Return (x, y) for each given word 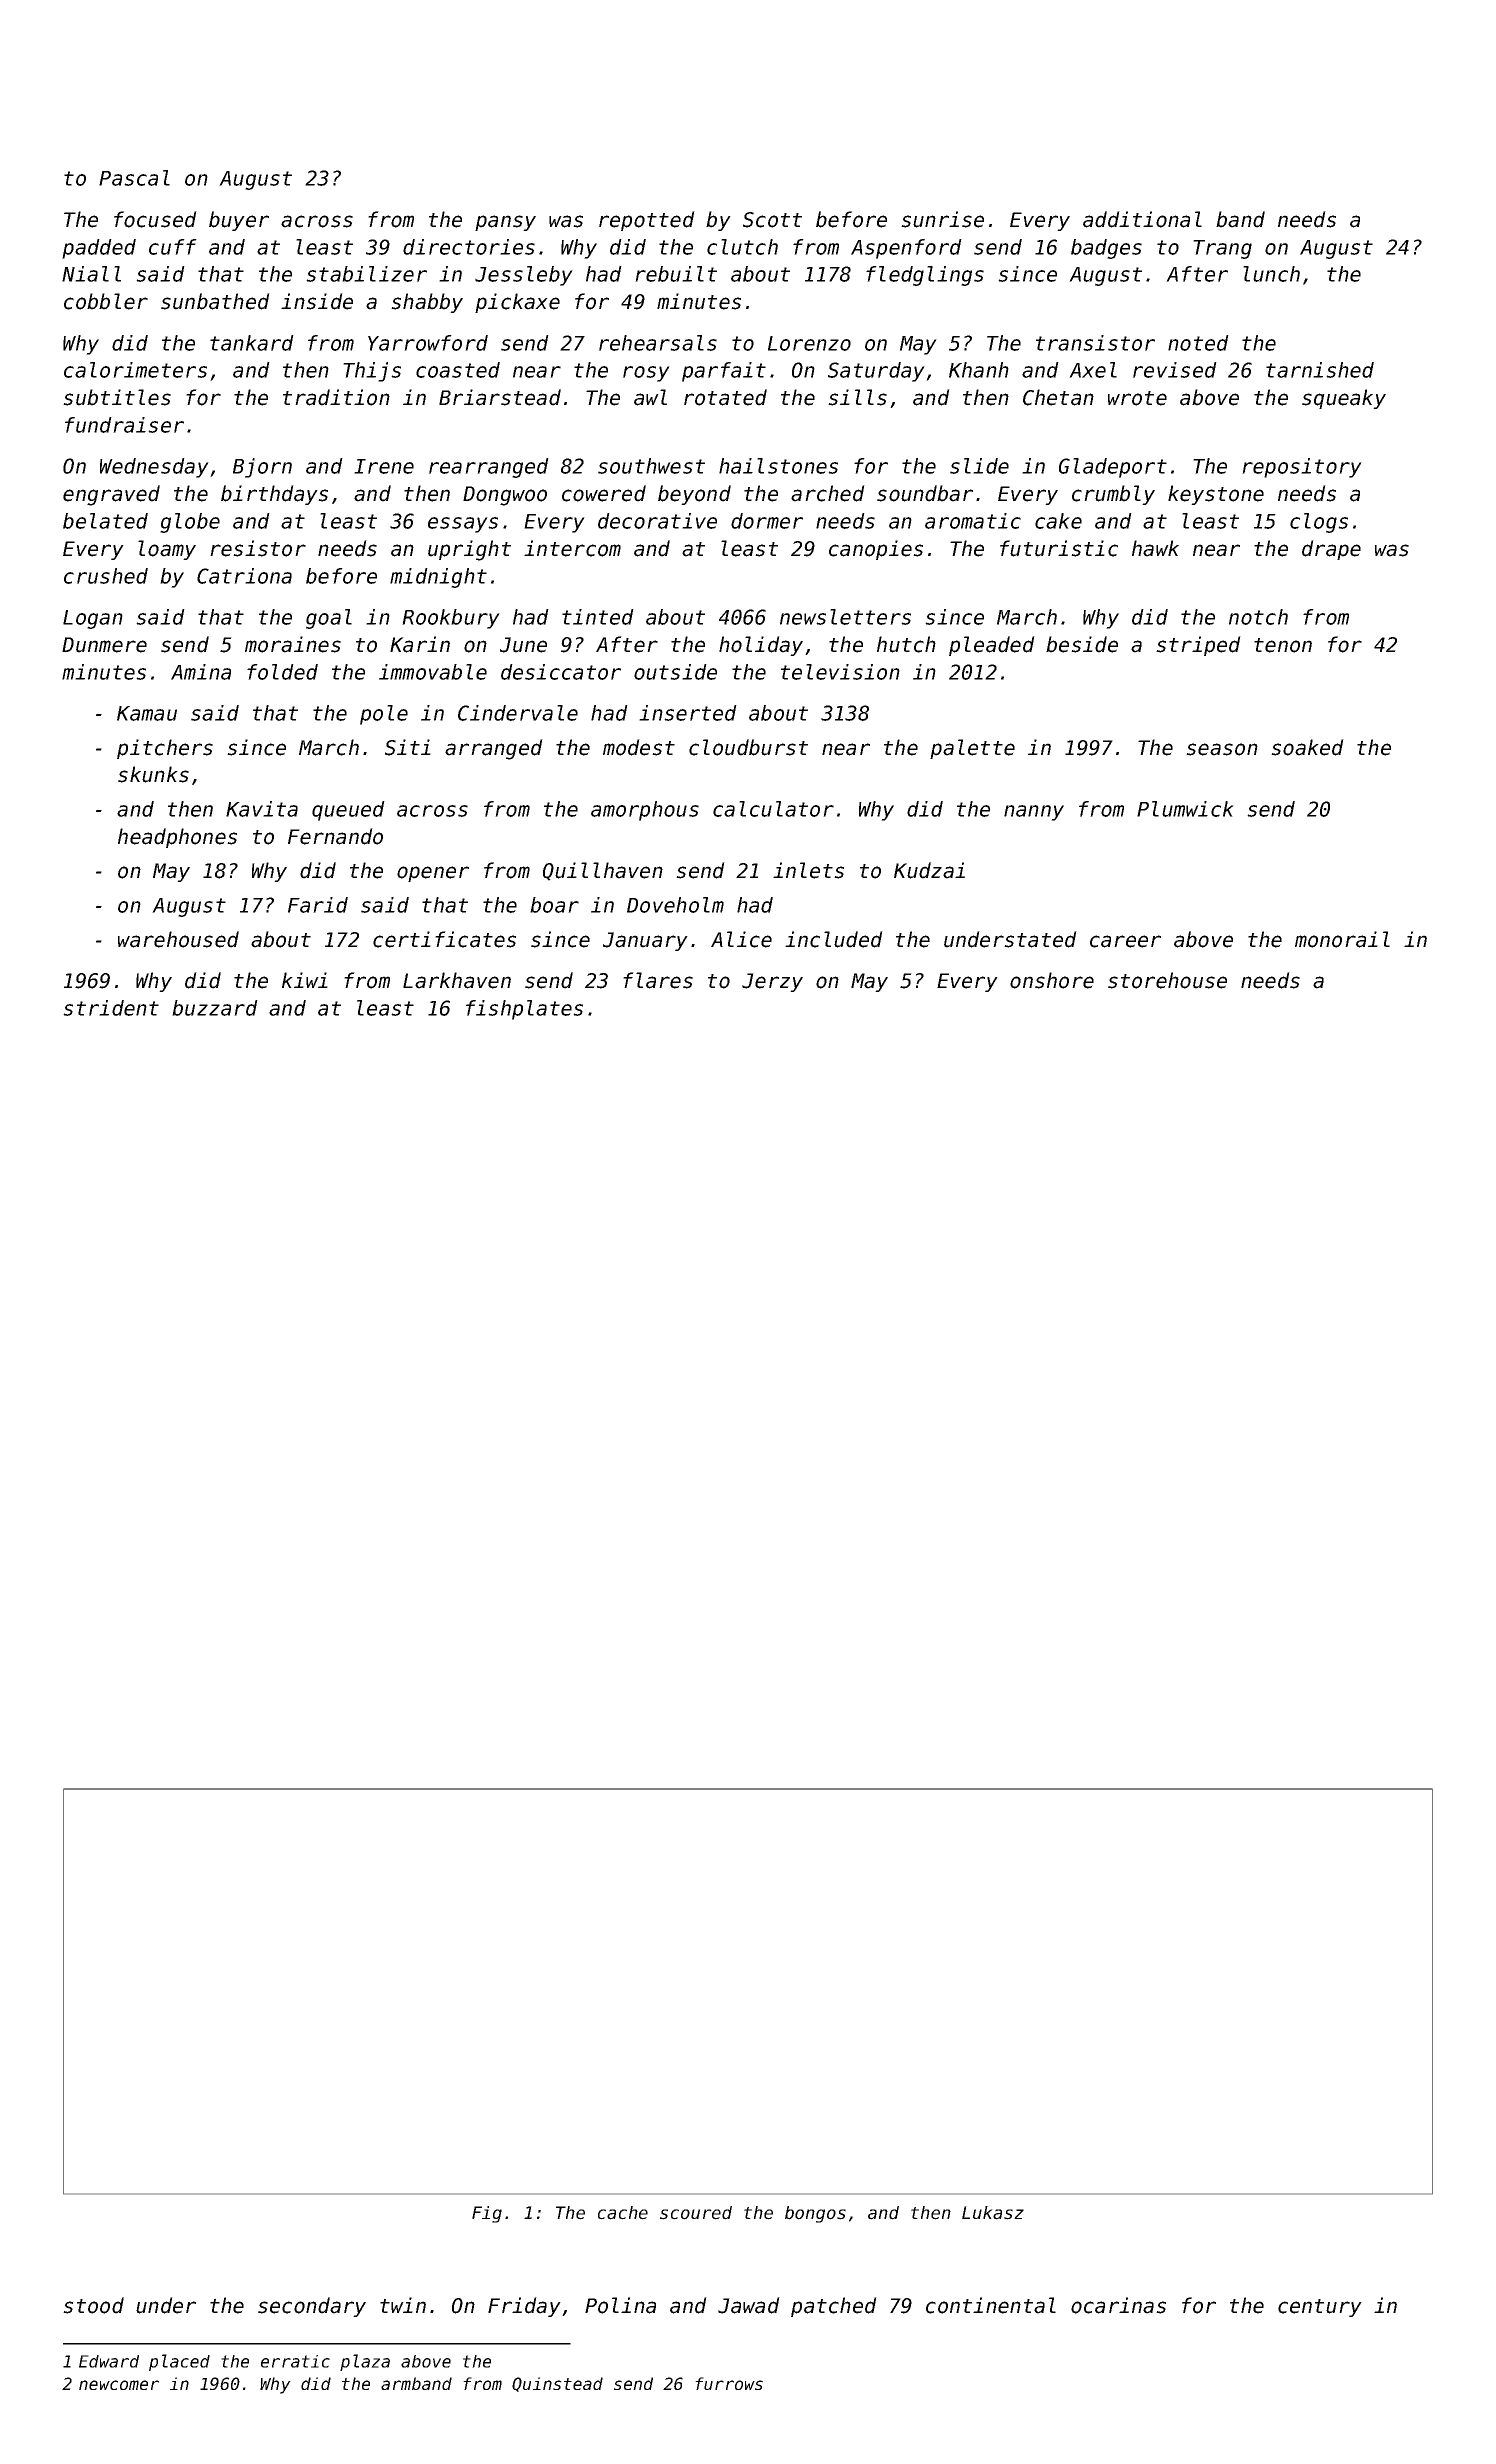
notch (1258, 617)
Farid (318, 905)
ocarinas (1118, 2305)
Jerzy (772, 982)
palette (972, 749)
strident (111, 1008)
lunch (1271, 274)
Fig (487, 2214)
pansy (505, 223)
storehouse (1167, 980)
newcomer (119, 2385)
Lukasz (993, 2213)
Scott (772, 220)
